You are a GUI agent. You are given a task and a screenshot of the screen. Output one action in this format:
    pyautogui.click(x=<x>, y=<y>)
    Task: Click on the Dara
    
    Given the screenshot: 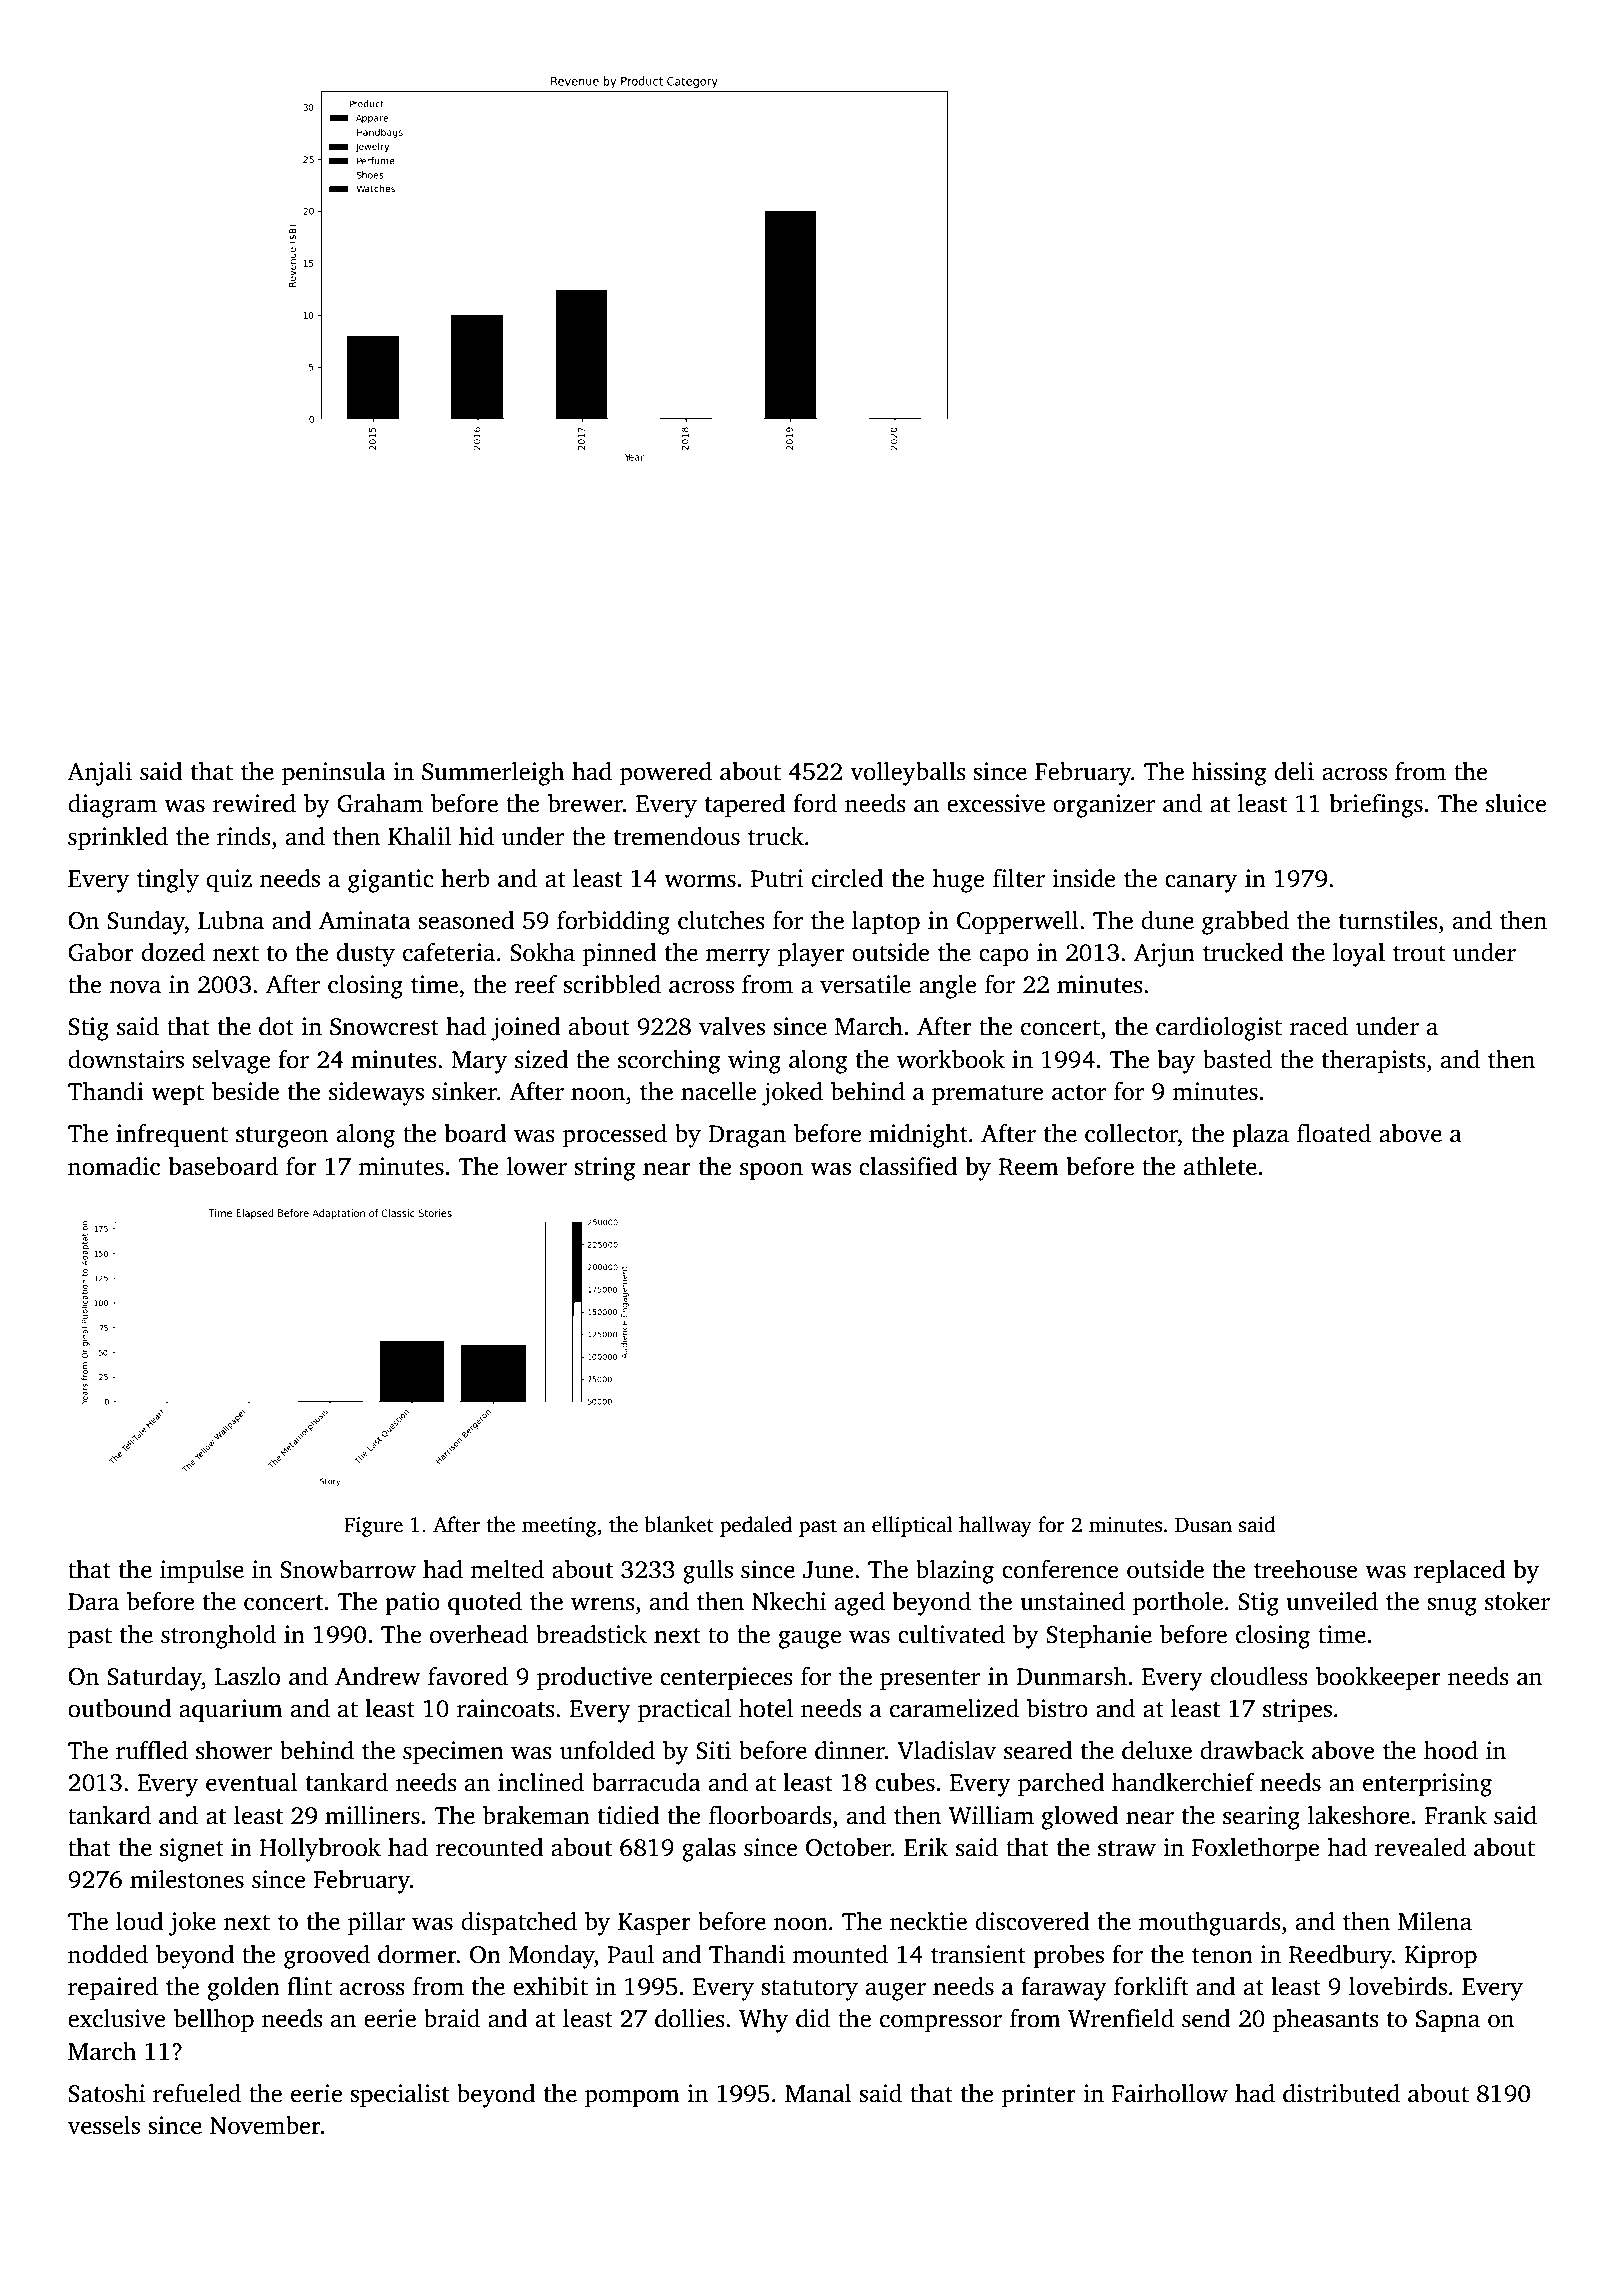 What is the action you would take?
    pyautogui.click(x=93, y=1602)
